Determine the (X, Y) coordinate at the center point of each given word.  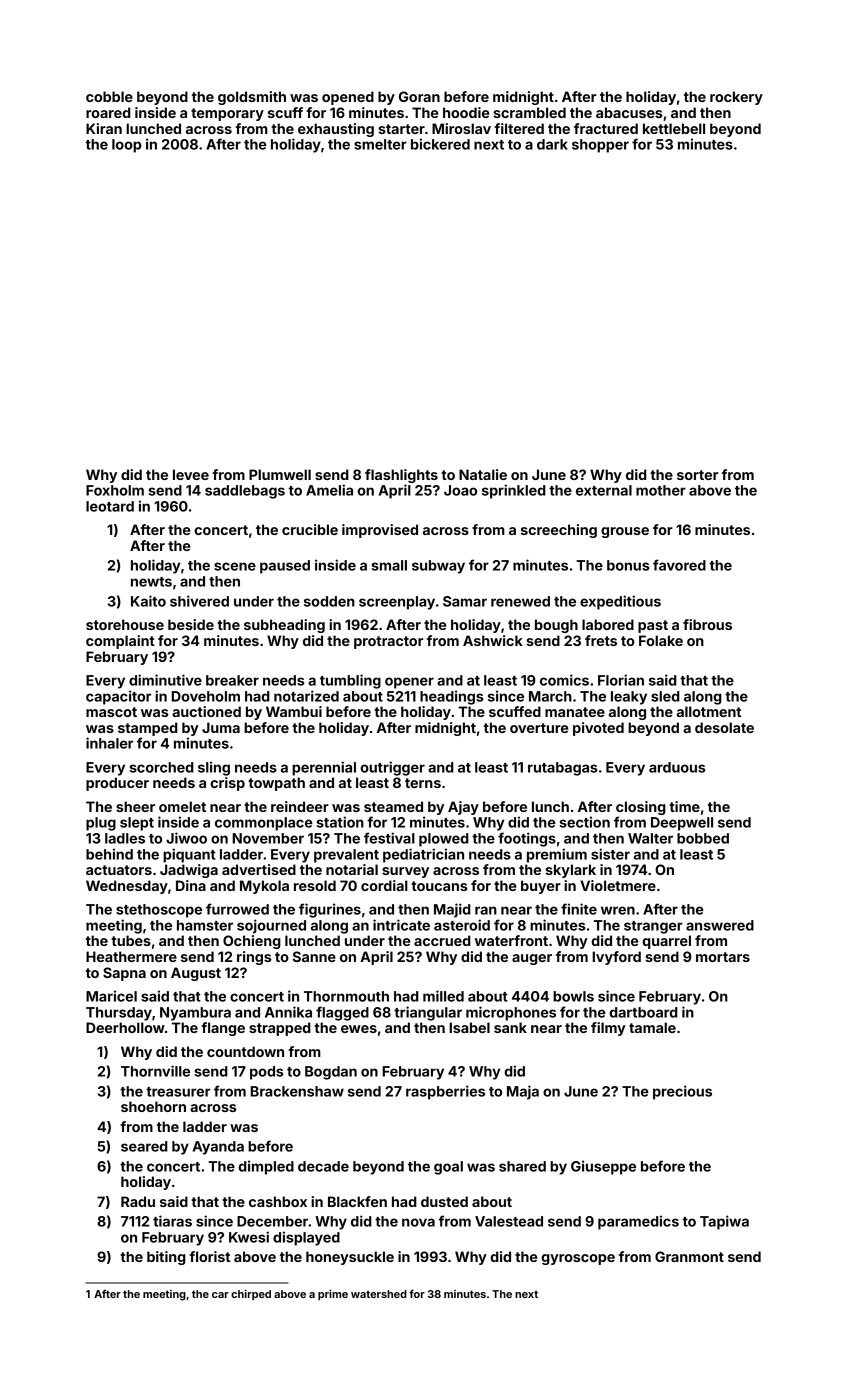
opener (409, 683)
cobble (109, 96)
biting (166, 1258)
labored (608, 624)
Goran (419, 96)
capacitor (118, 697)
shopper (600, 146)
